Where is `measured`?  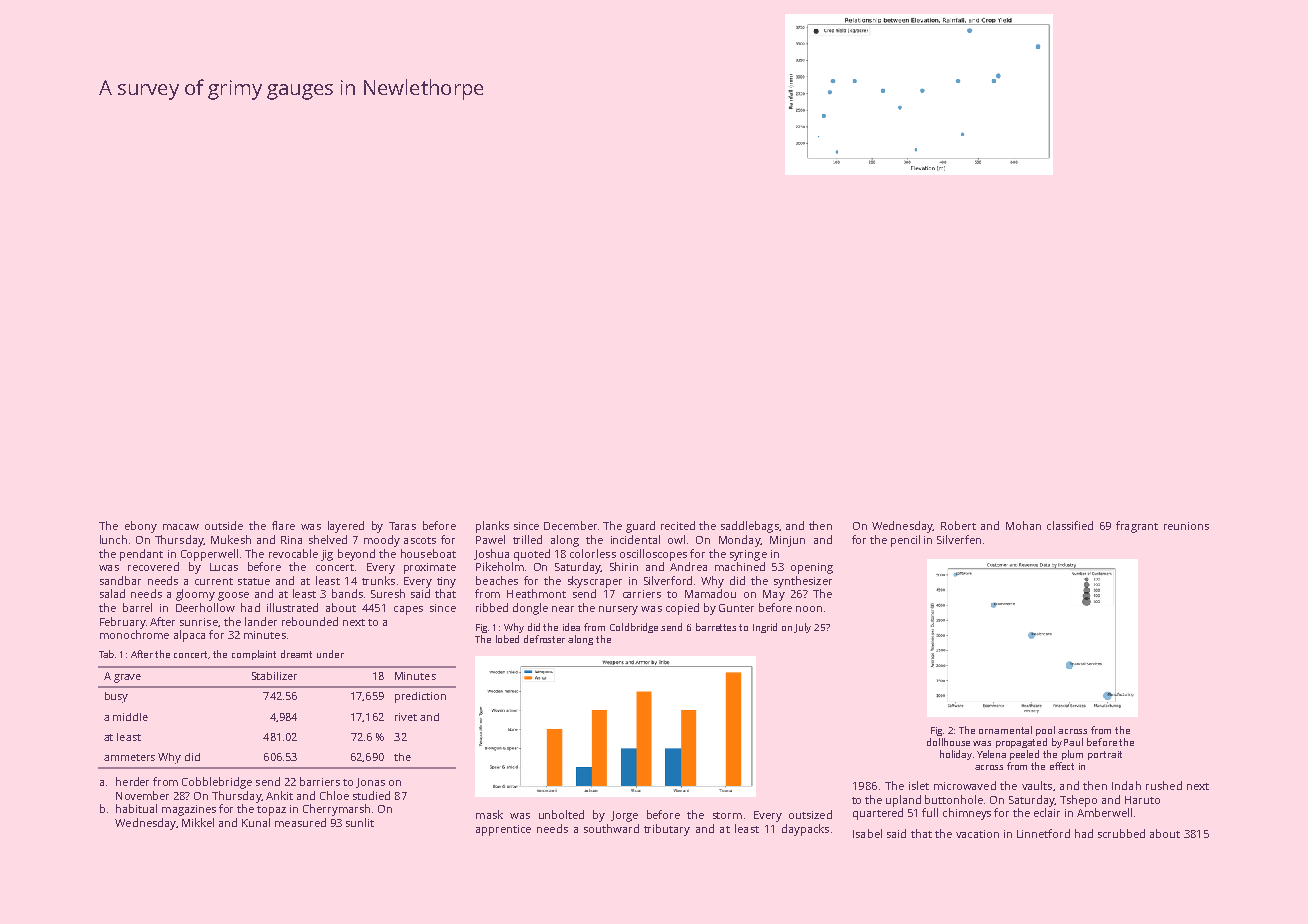 measured is located at coordinates (300, 822).
